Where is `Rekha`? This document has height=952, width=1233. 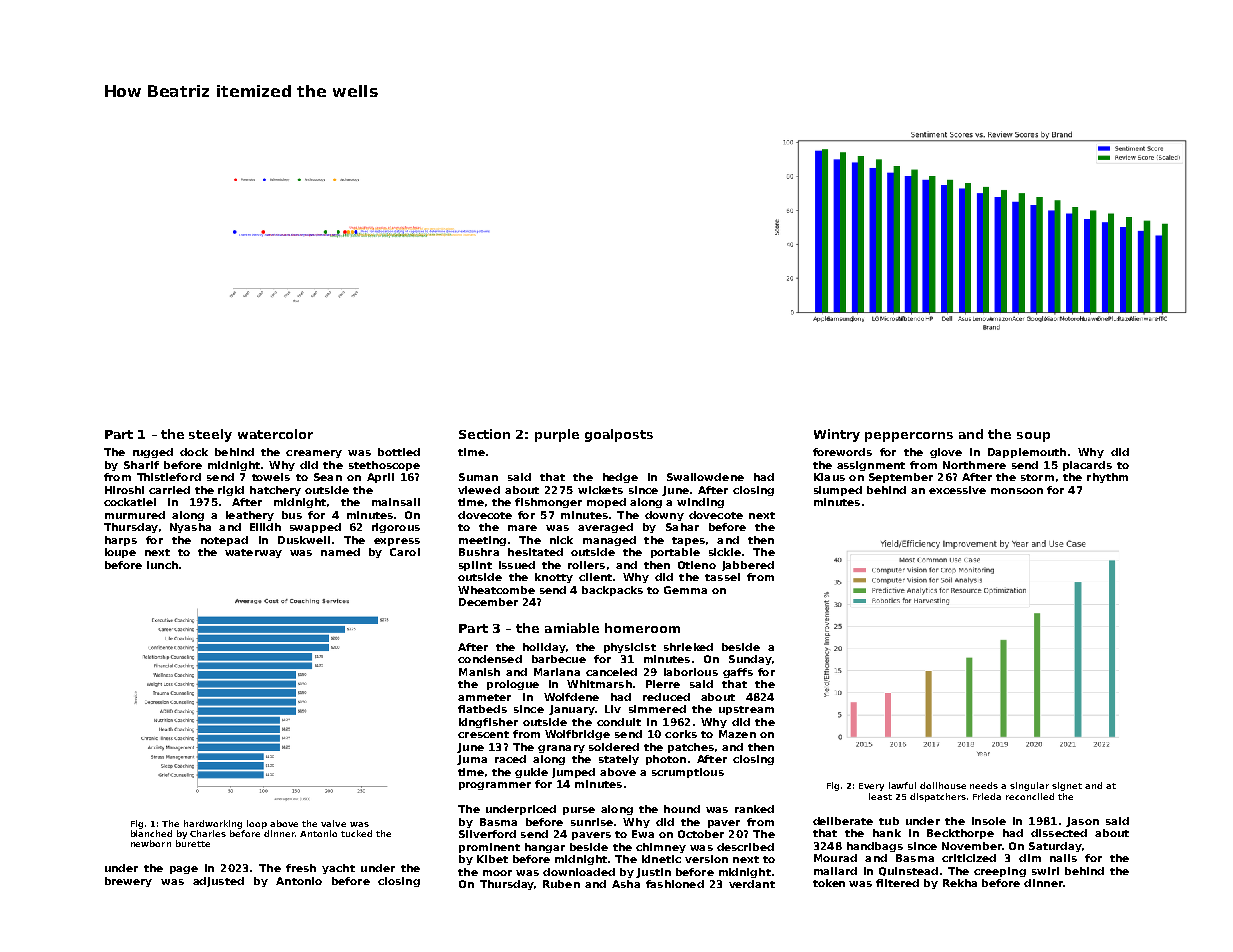
Rekha is located at coordinates (960, 883).
